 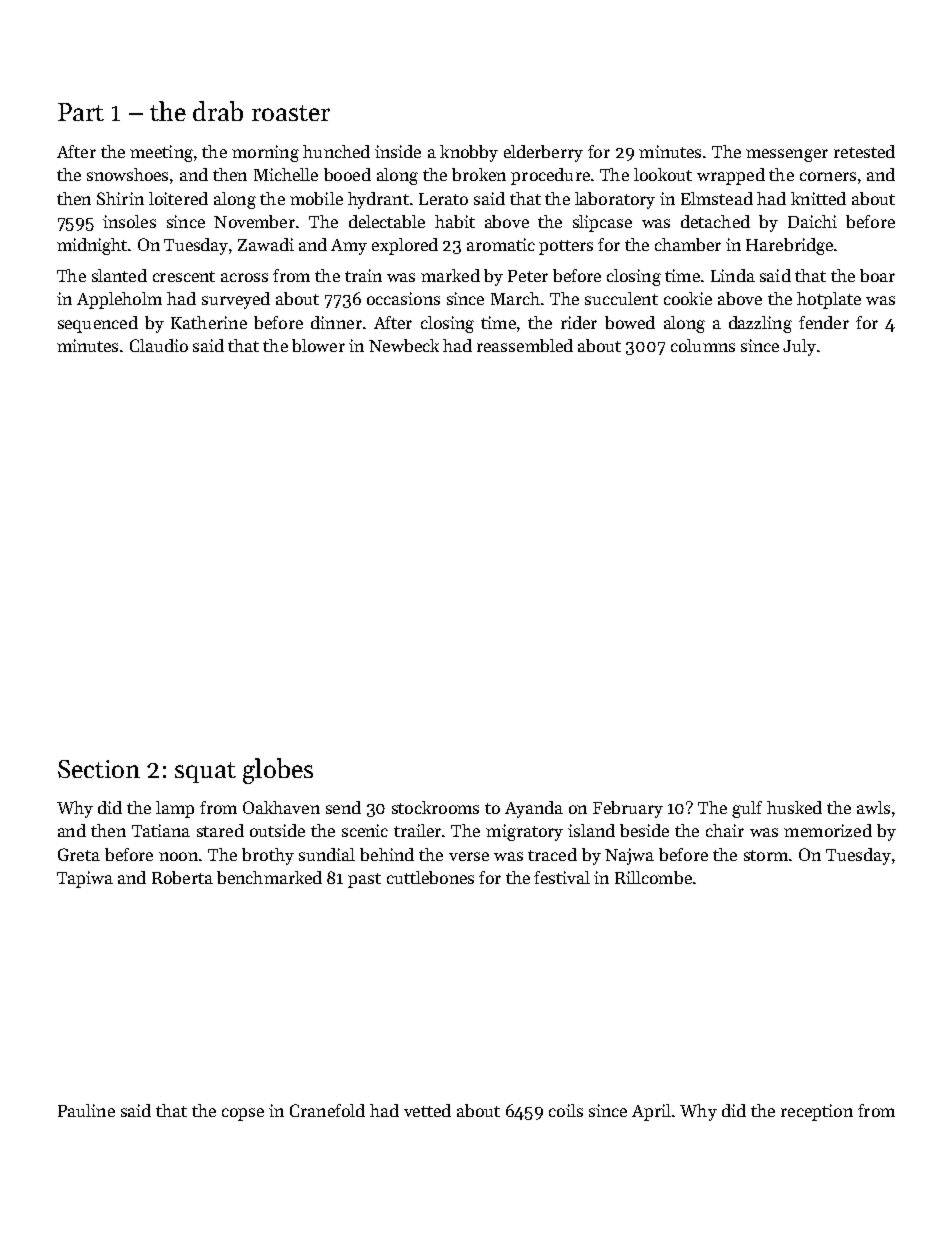 What do you see at coordinates (343, 807) in the screenshot?
I see `send` at bounding box center [343, 807].
